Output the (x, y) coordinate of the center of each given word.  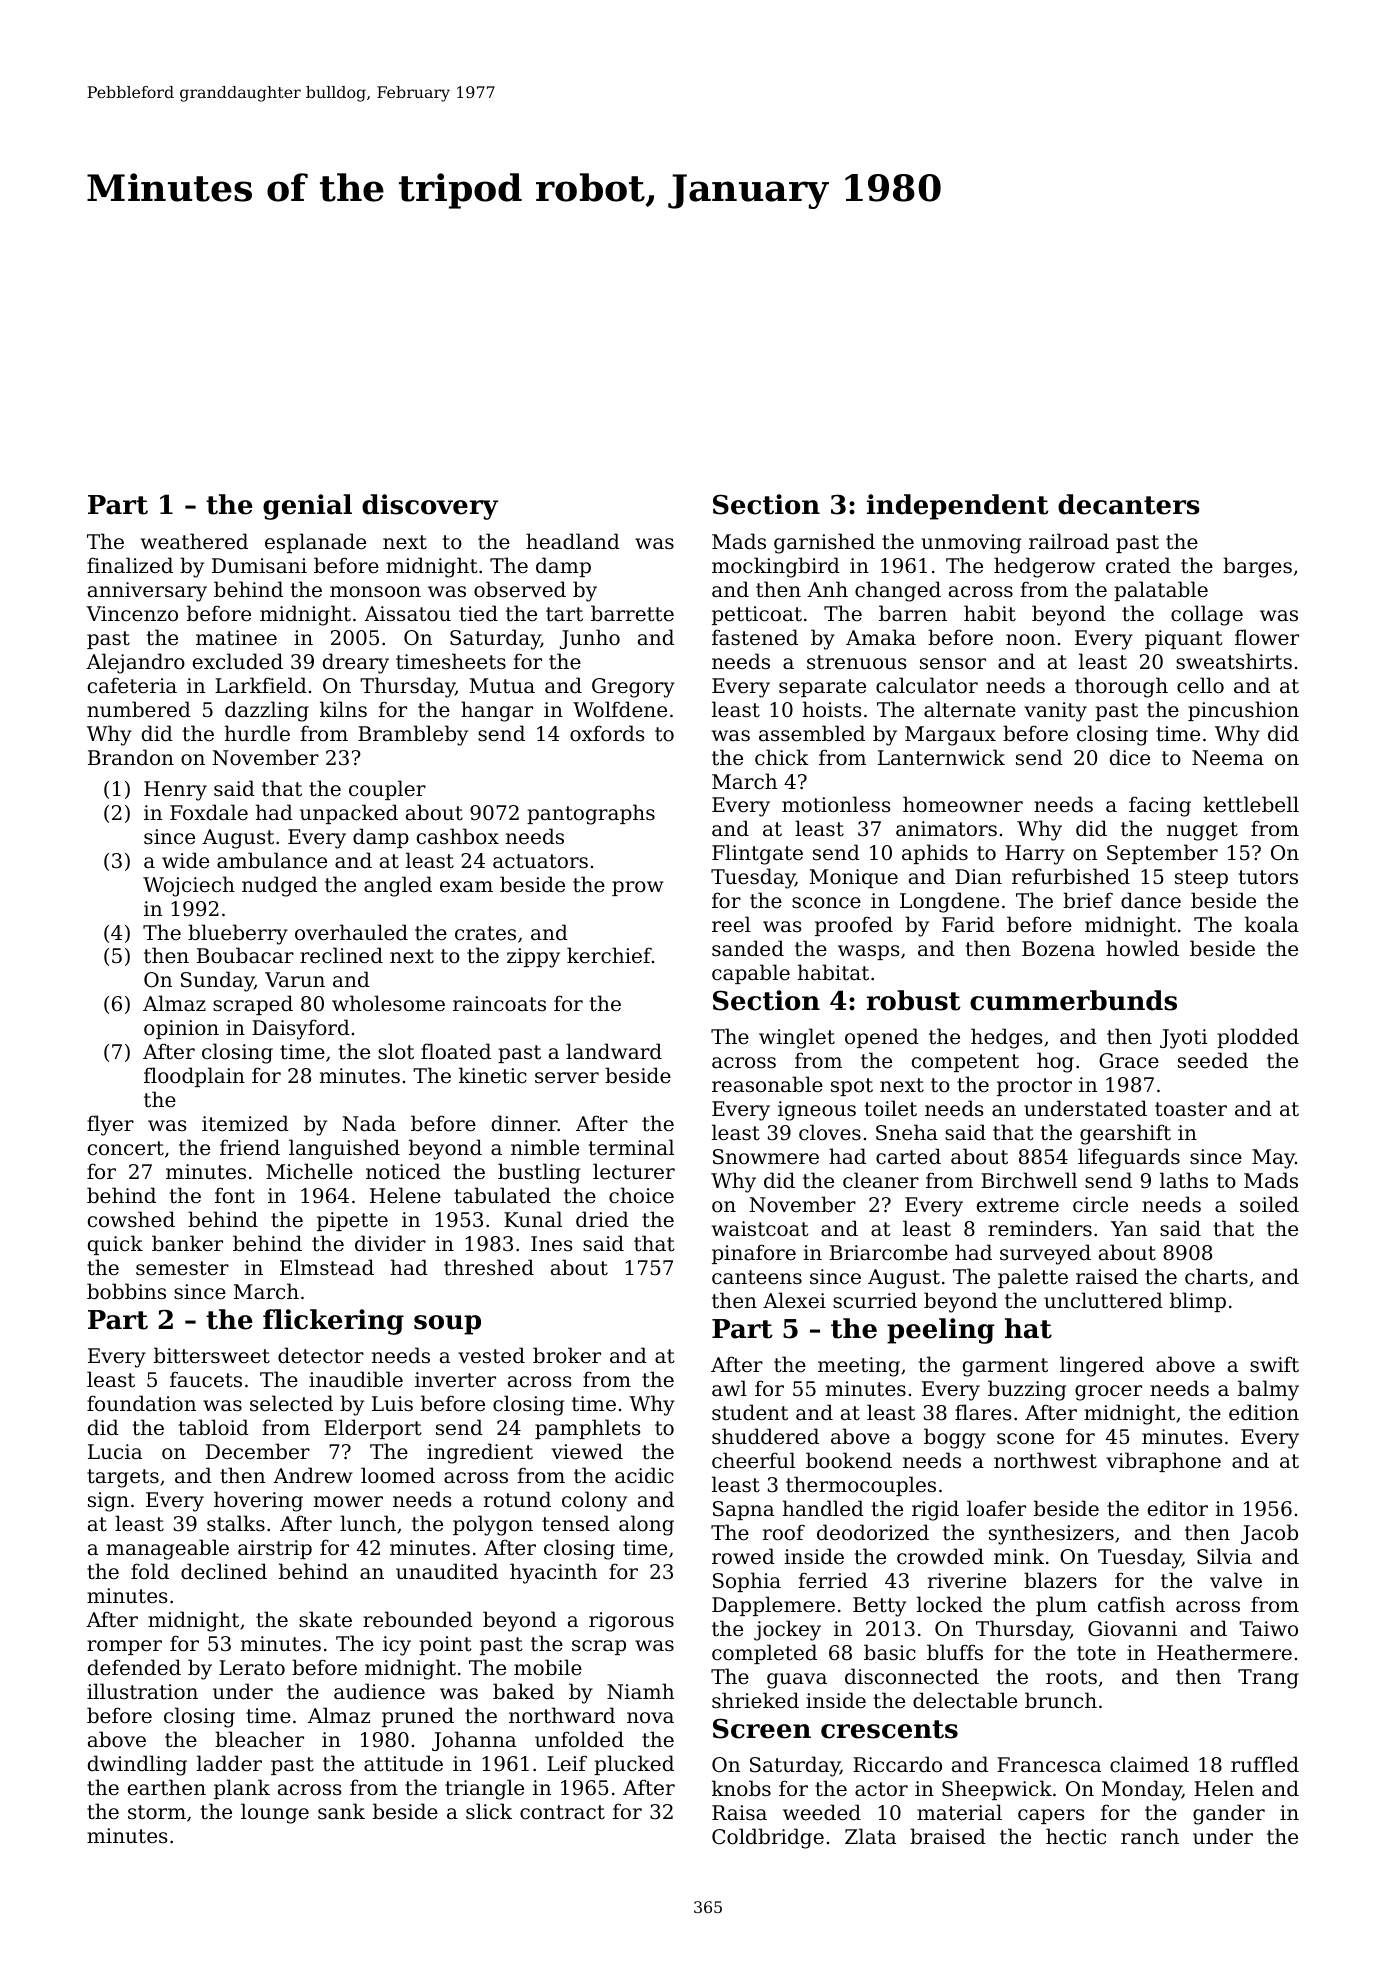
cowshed (131, 1219)
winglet (797, 1038)
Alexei (794, 1300)
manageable (167, 1549)
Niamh (640, 1691)
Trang (1268, 1679)
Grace (1129, 1061)
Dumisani (259, 566)
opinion (181, 1029)
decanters (1129, 504)
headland (573, 541)
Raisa (739, 1813)
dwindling (137, 1765)
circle (1100, 1204)
